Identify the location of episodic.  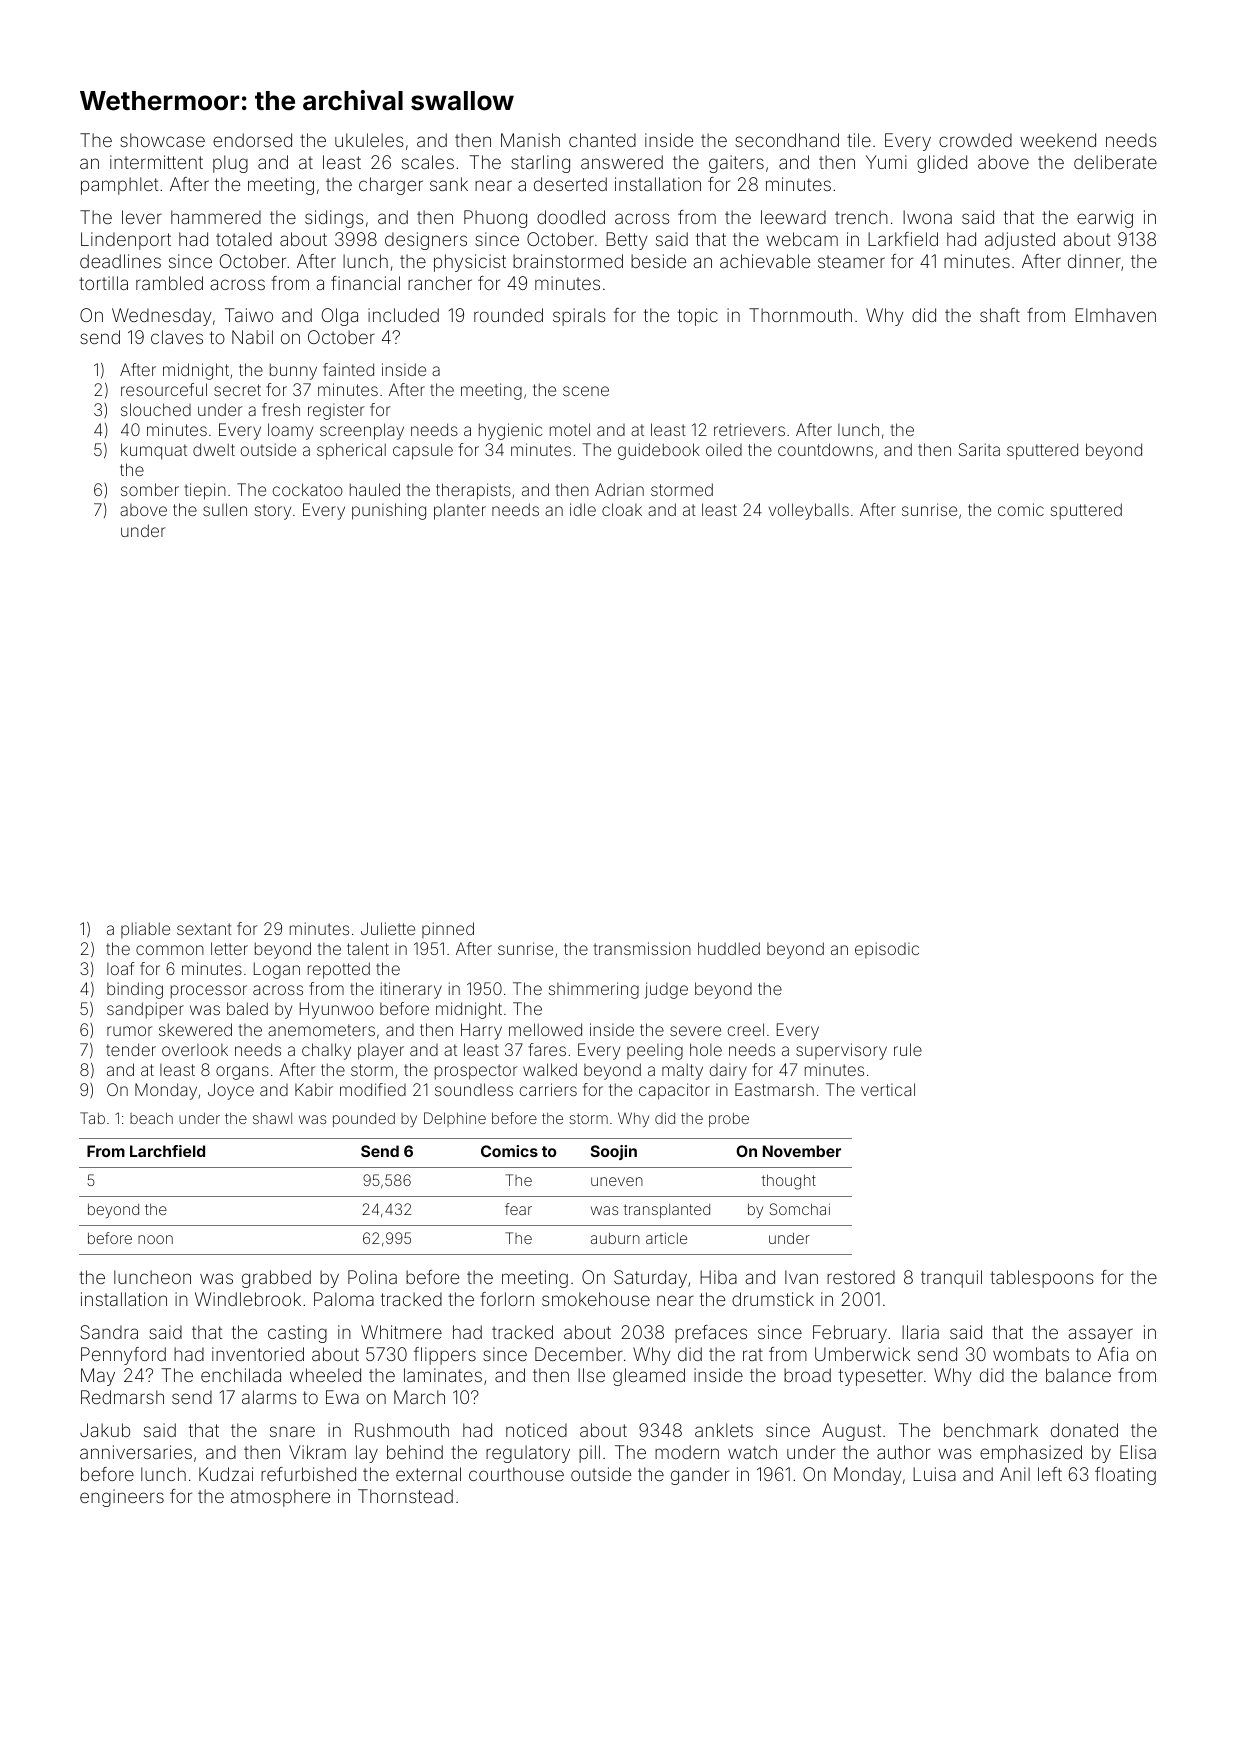
(887, 950).
